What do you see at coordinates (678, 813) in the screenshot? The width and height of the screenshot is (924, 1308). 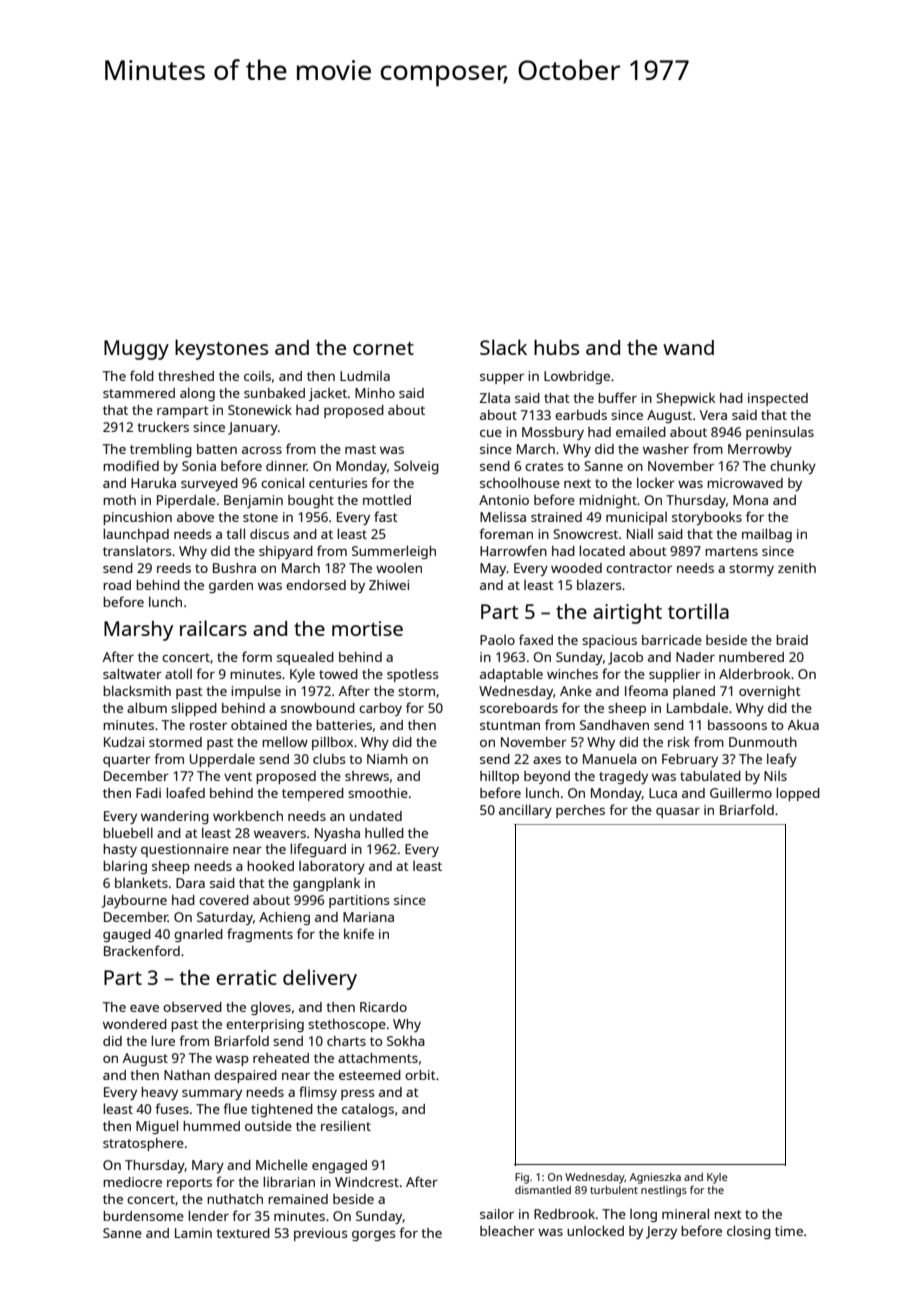 I see `quasar` at bounding box center [678, 813].
